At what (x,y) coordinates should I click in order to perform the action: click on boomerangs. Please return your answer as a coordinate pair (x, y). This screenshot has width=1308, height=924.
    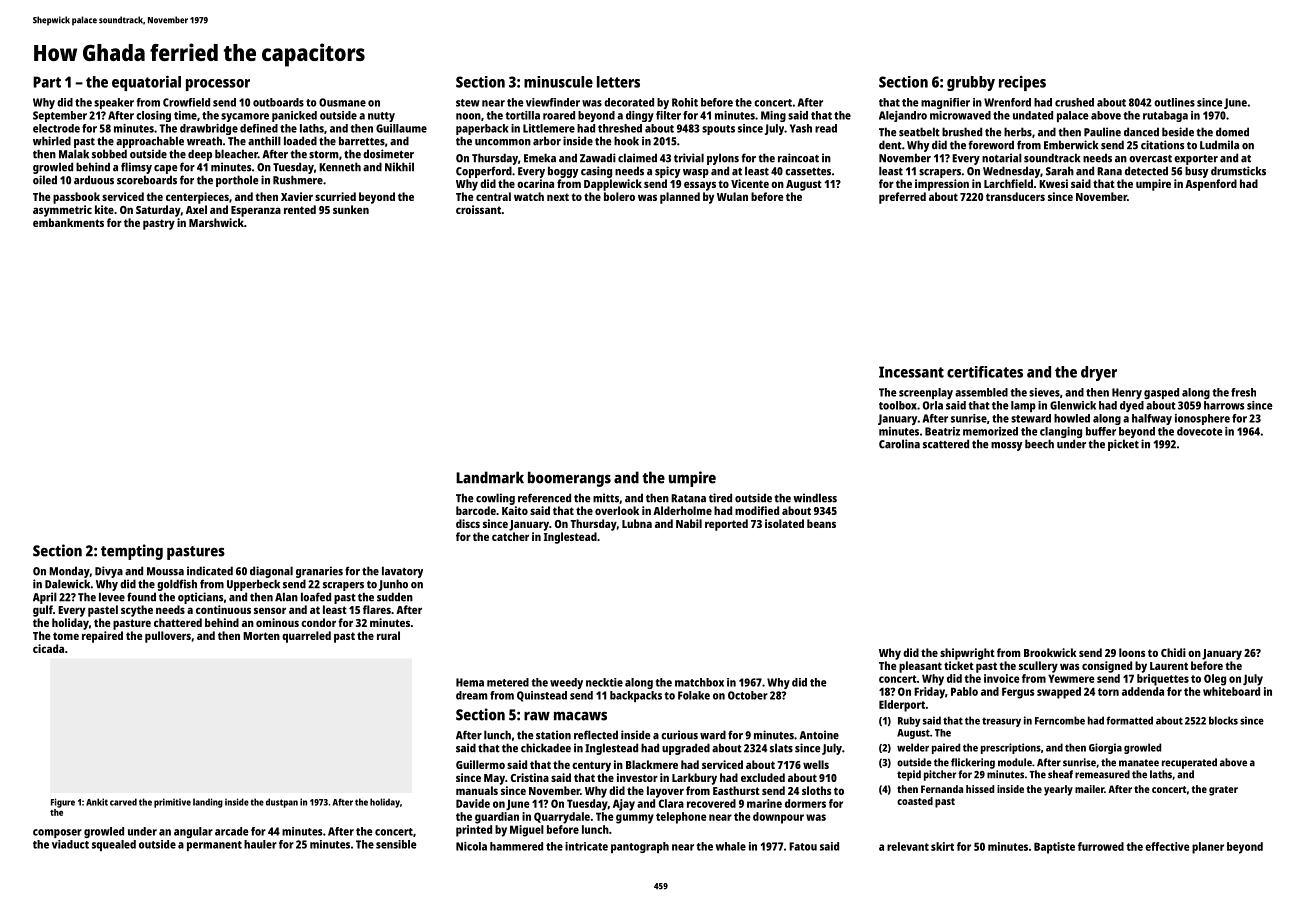
    Looking at the image, I should click on (569, 479).
